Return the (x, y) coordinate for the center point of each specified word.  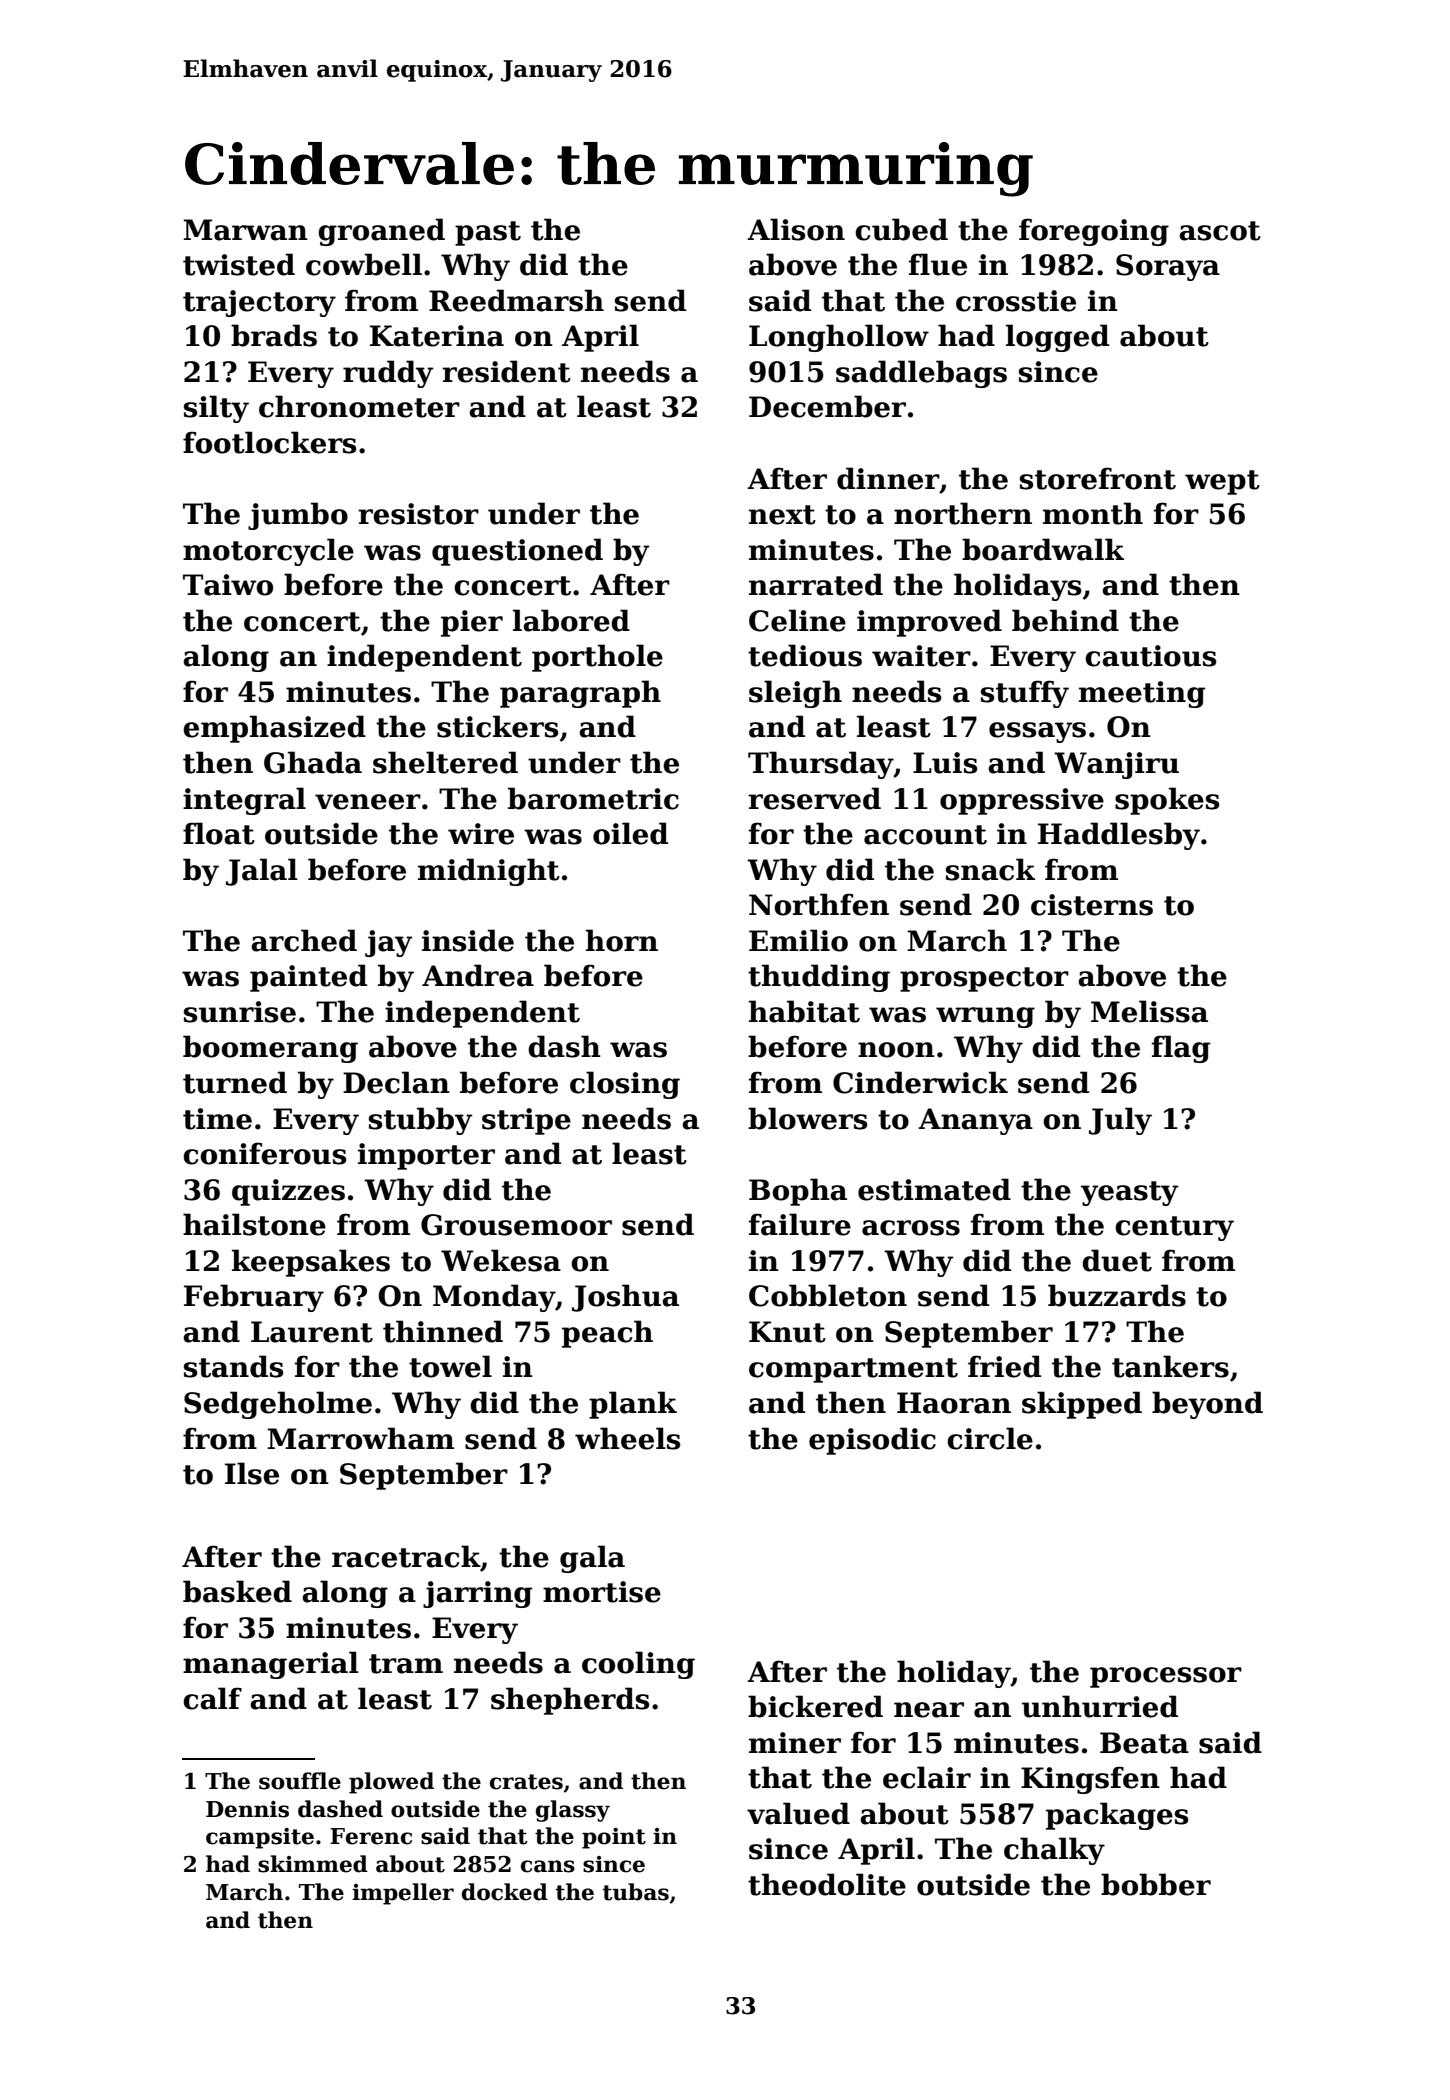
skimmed (313, 1864)
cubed (901, 229)
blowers (807, 1118)
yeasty (1129, 1193)
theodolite (827, 1884)
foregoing (1094, 232)
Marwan (245, 230)
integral (244, 801)
